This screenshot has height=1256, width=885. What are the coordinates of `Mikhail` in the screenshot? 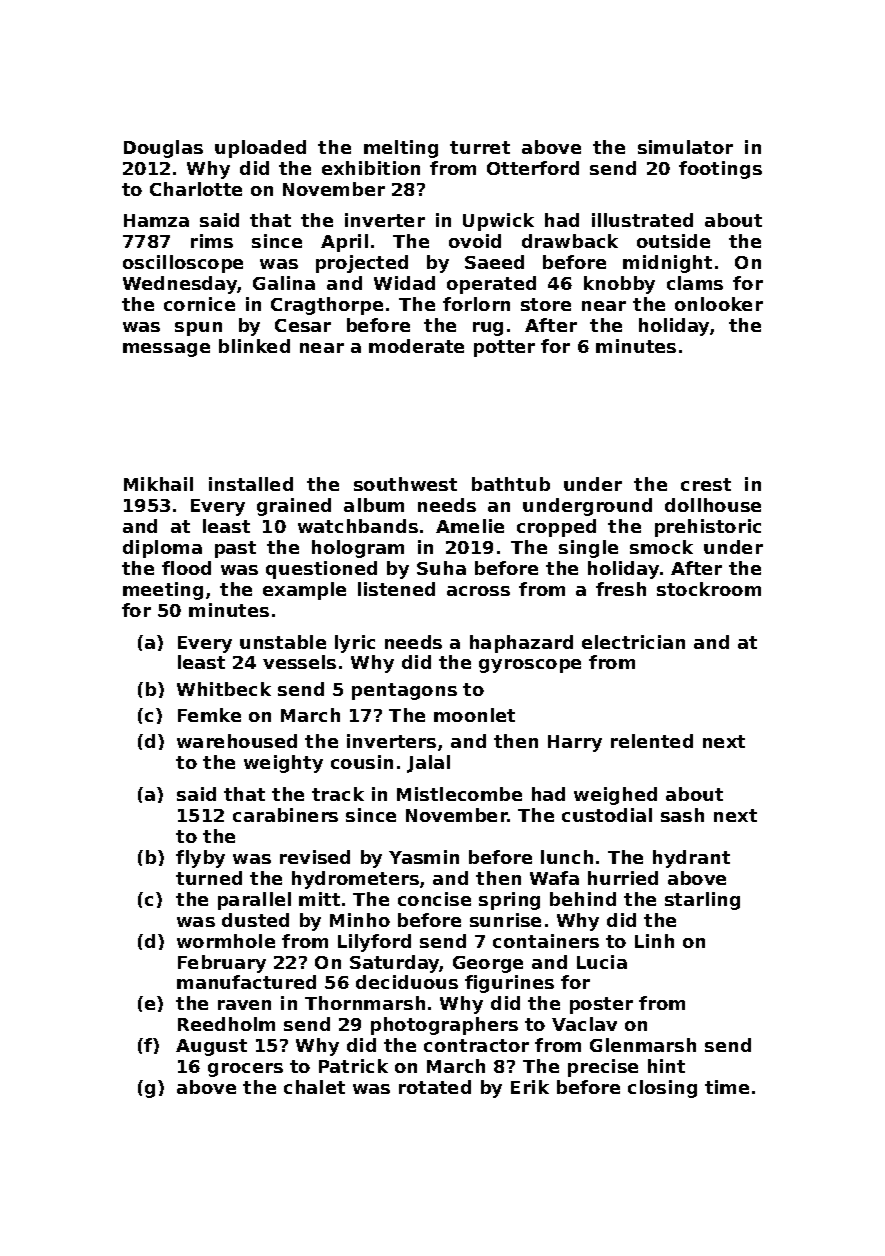 It's located at (158, 484).
